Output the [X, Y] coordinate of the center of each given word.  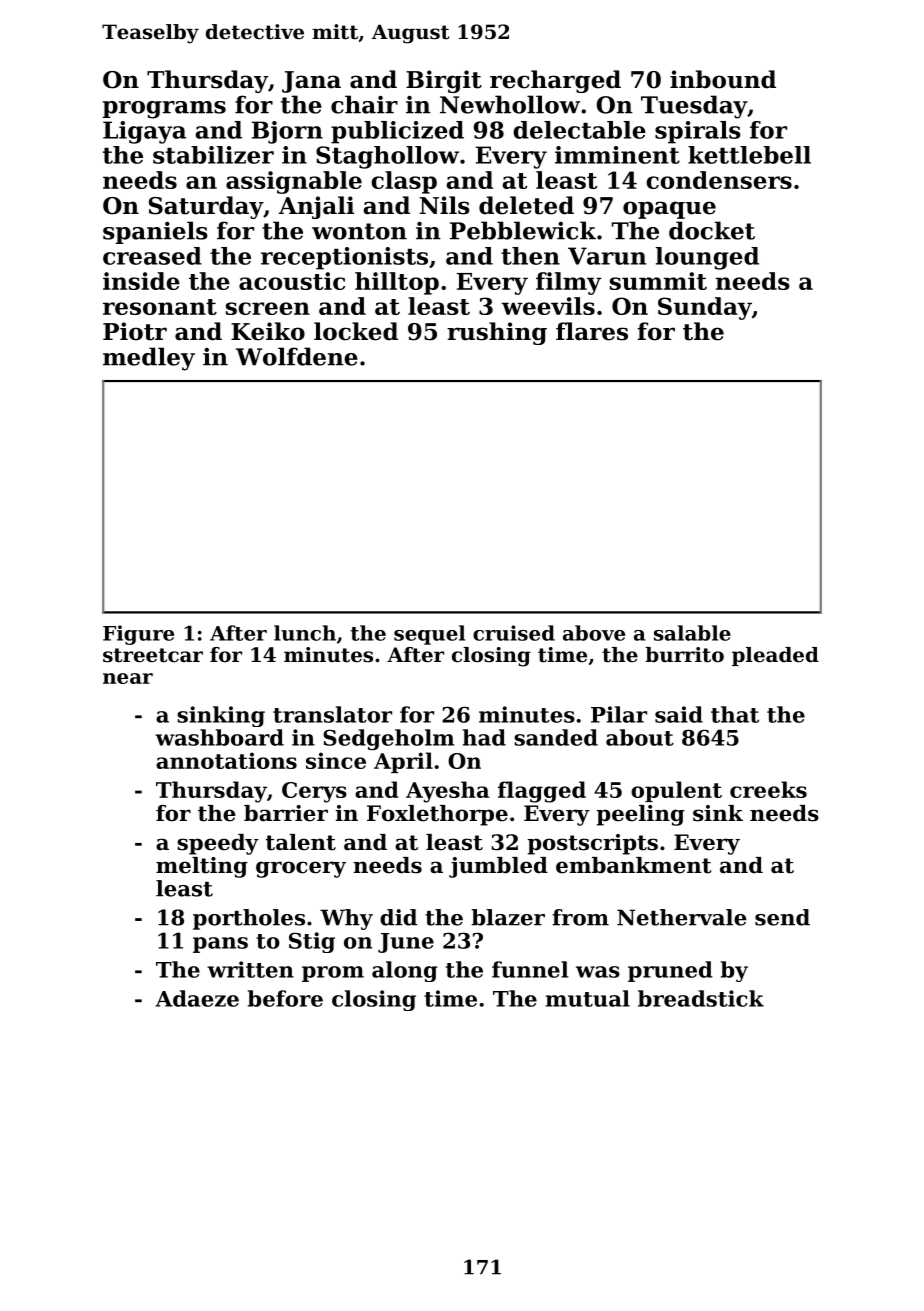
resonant [160, 307]
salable [692, 633]
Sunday [705, 308]
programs [164, 110]
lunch [305, 633]
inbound [723, 79]
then [530, 256]
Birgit [444, 81]
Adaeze [197, 998]
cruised [514, 633]
